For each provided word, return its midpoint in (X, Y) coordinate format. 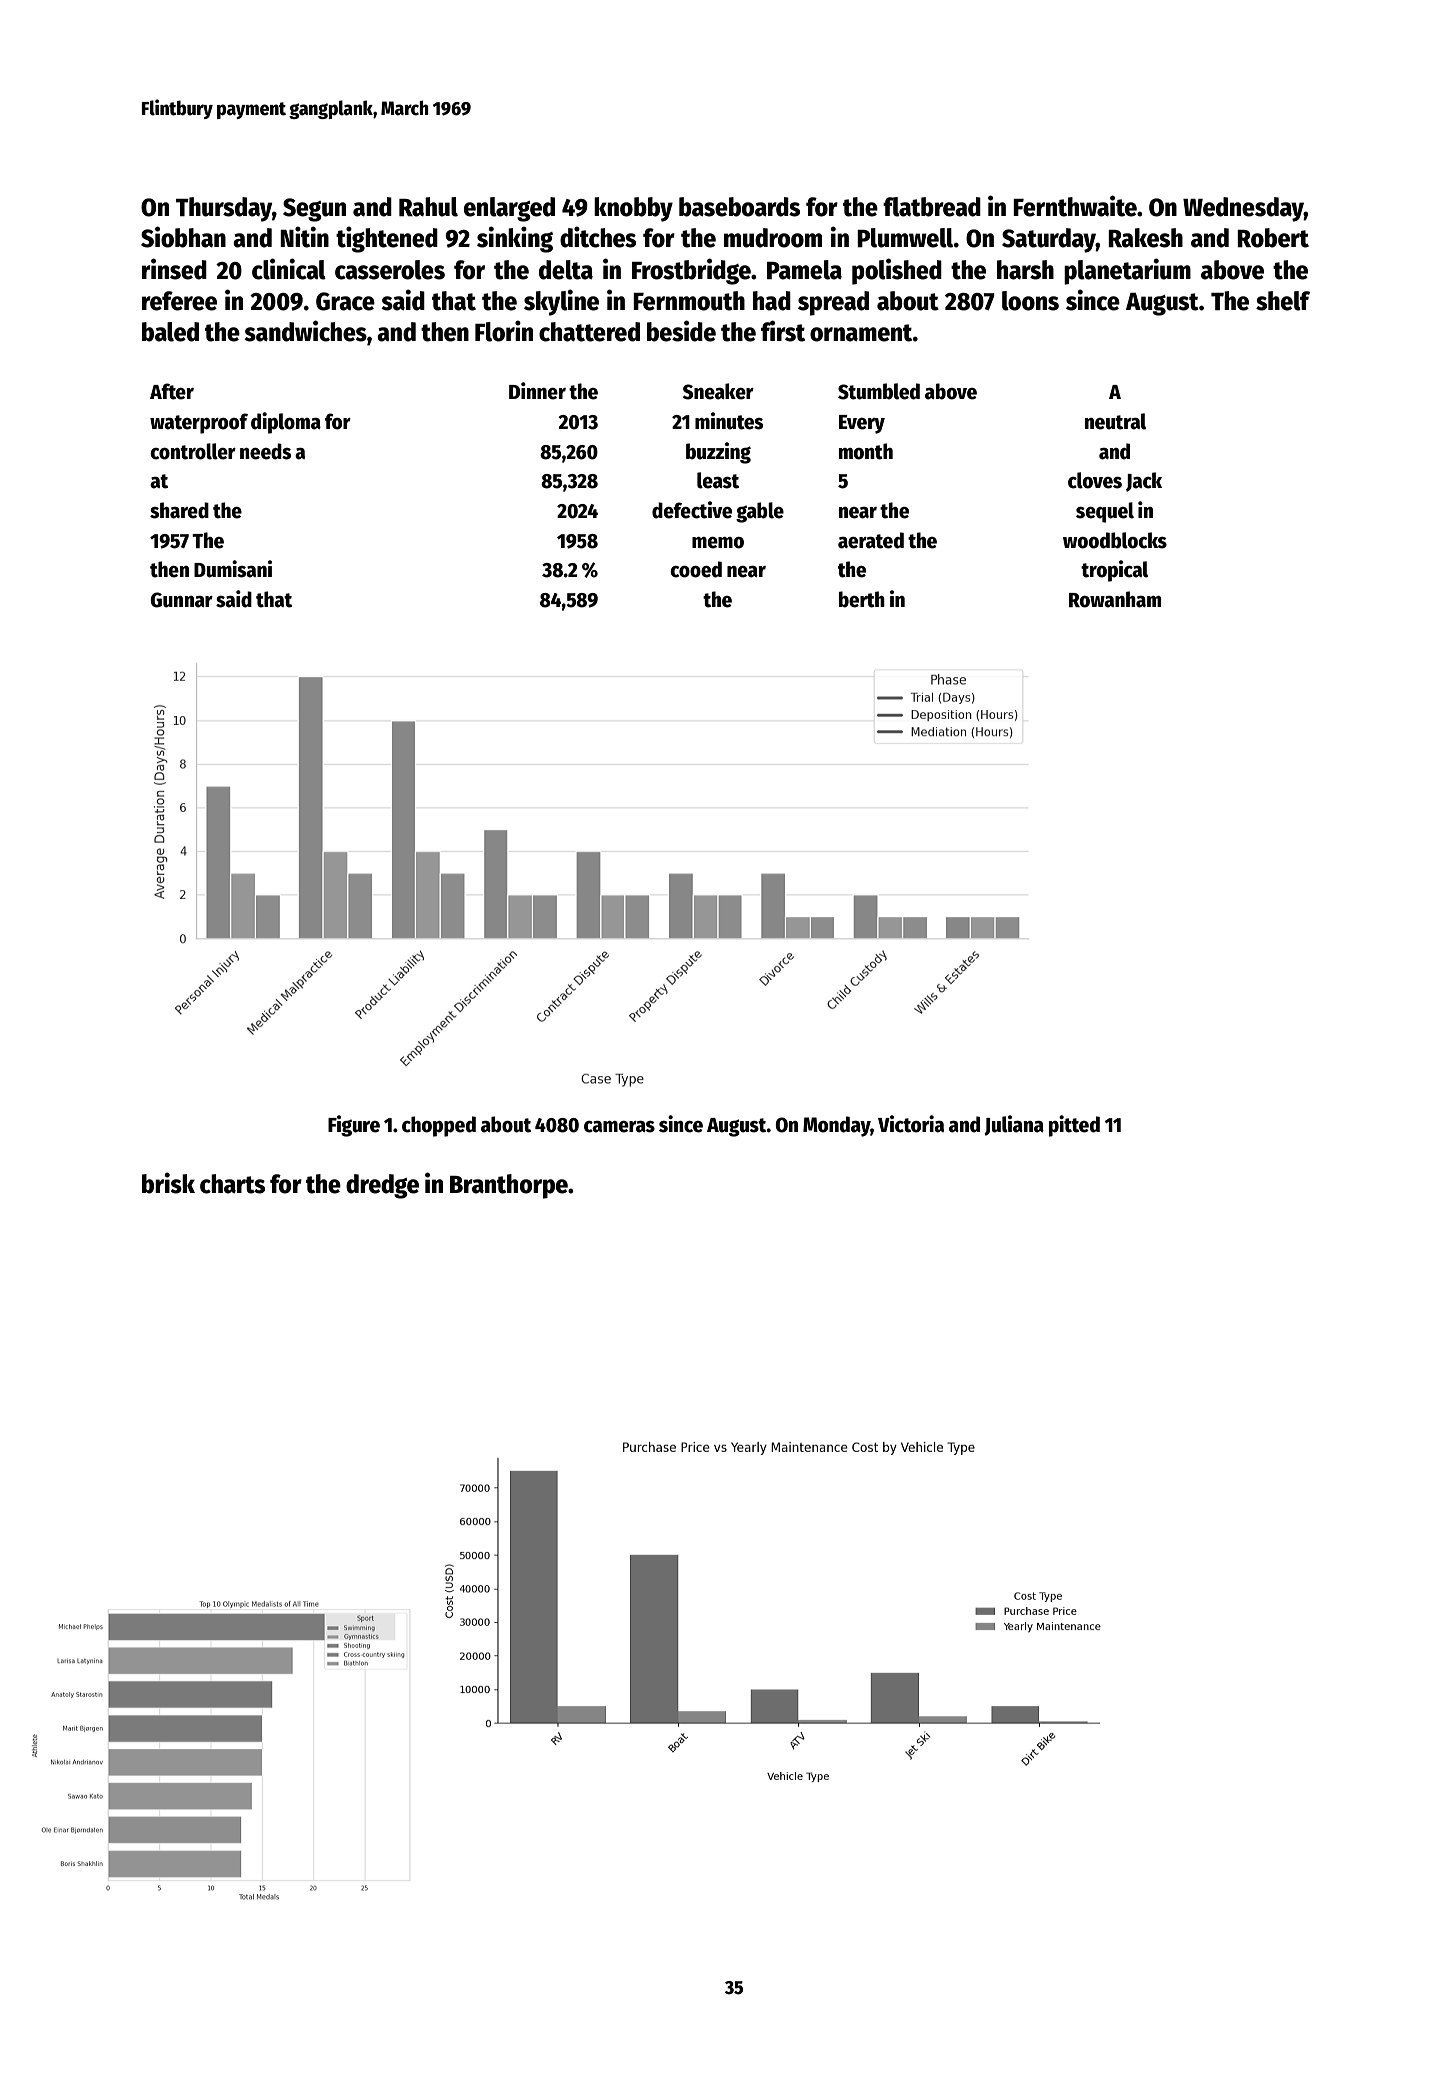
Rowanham (1115, 599)
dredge (382, 1186)
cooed (696, 569)
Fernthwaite (1075, 206)
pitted (1074, 1126)
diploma (286, 423)
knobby (633, 209)
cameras (619, 1127)
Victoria (911, 1124)
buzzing (718, 453)
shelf (1283, 301)
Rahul (428, 207)
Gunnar (181, 600)
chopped (439, 1126)
